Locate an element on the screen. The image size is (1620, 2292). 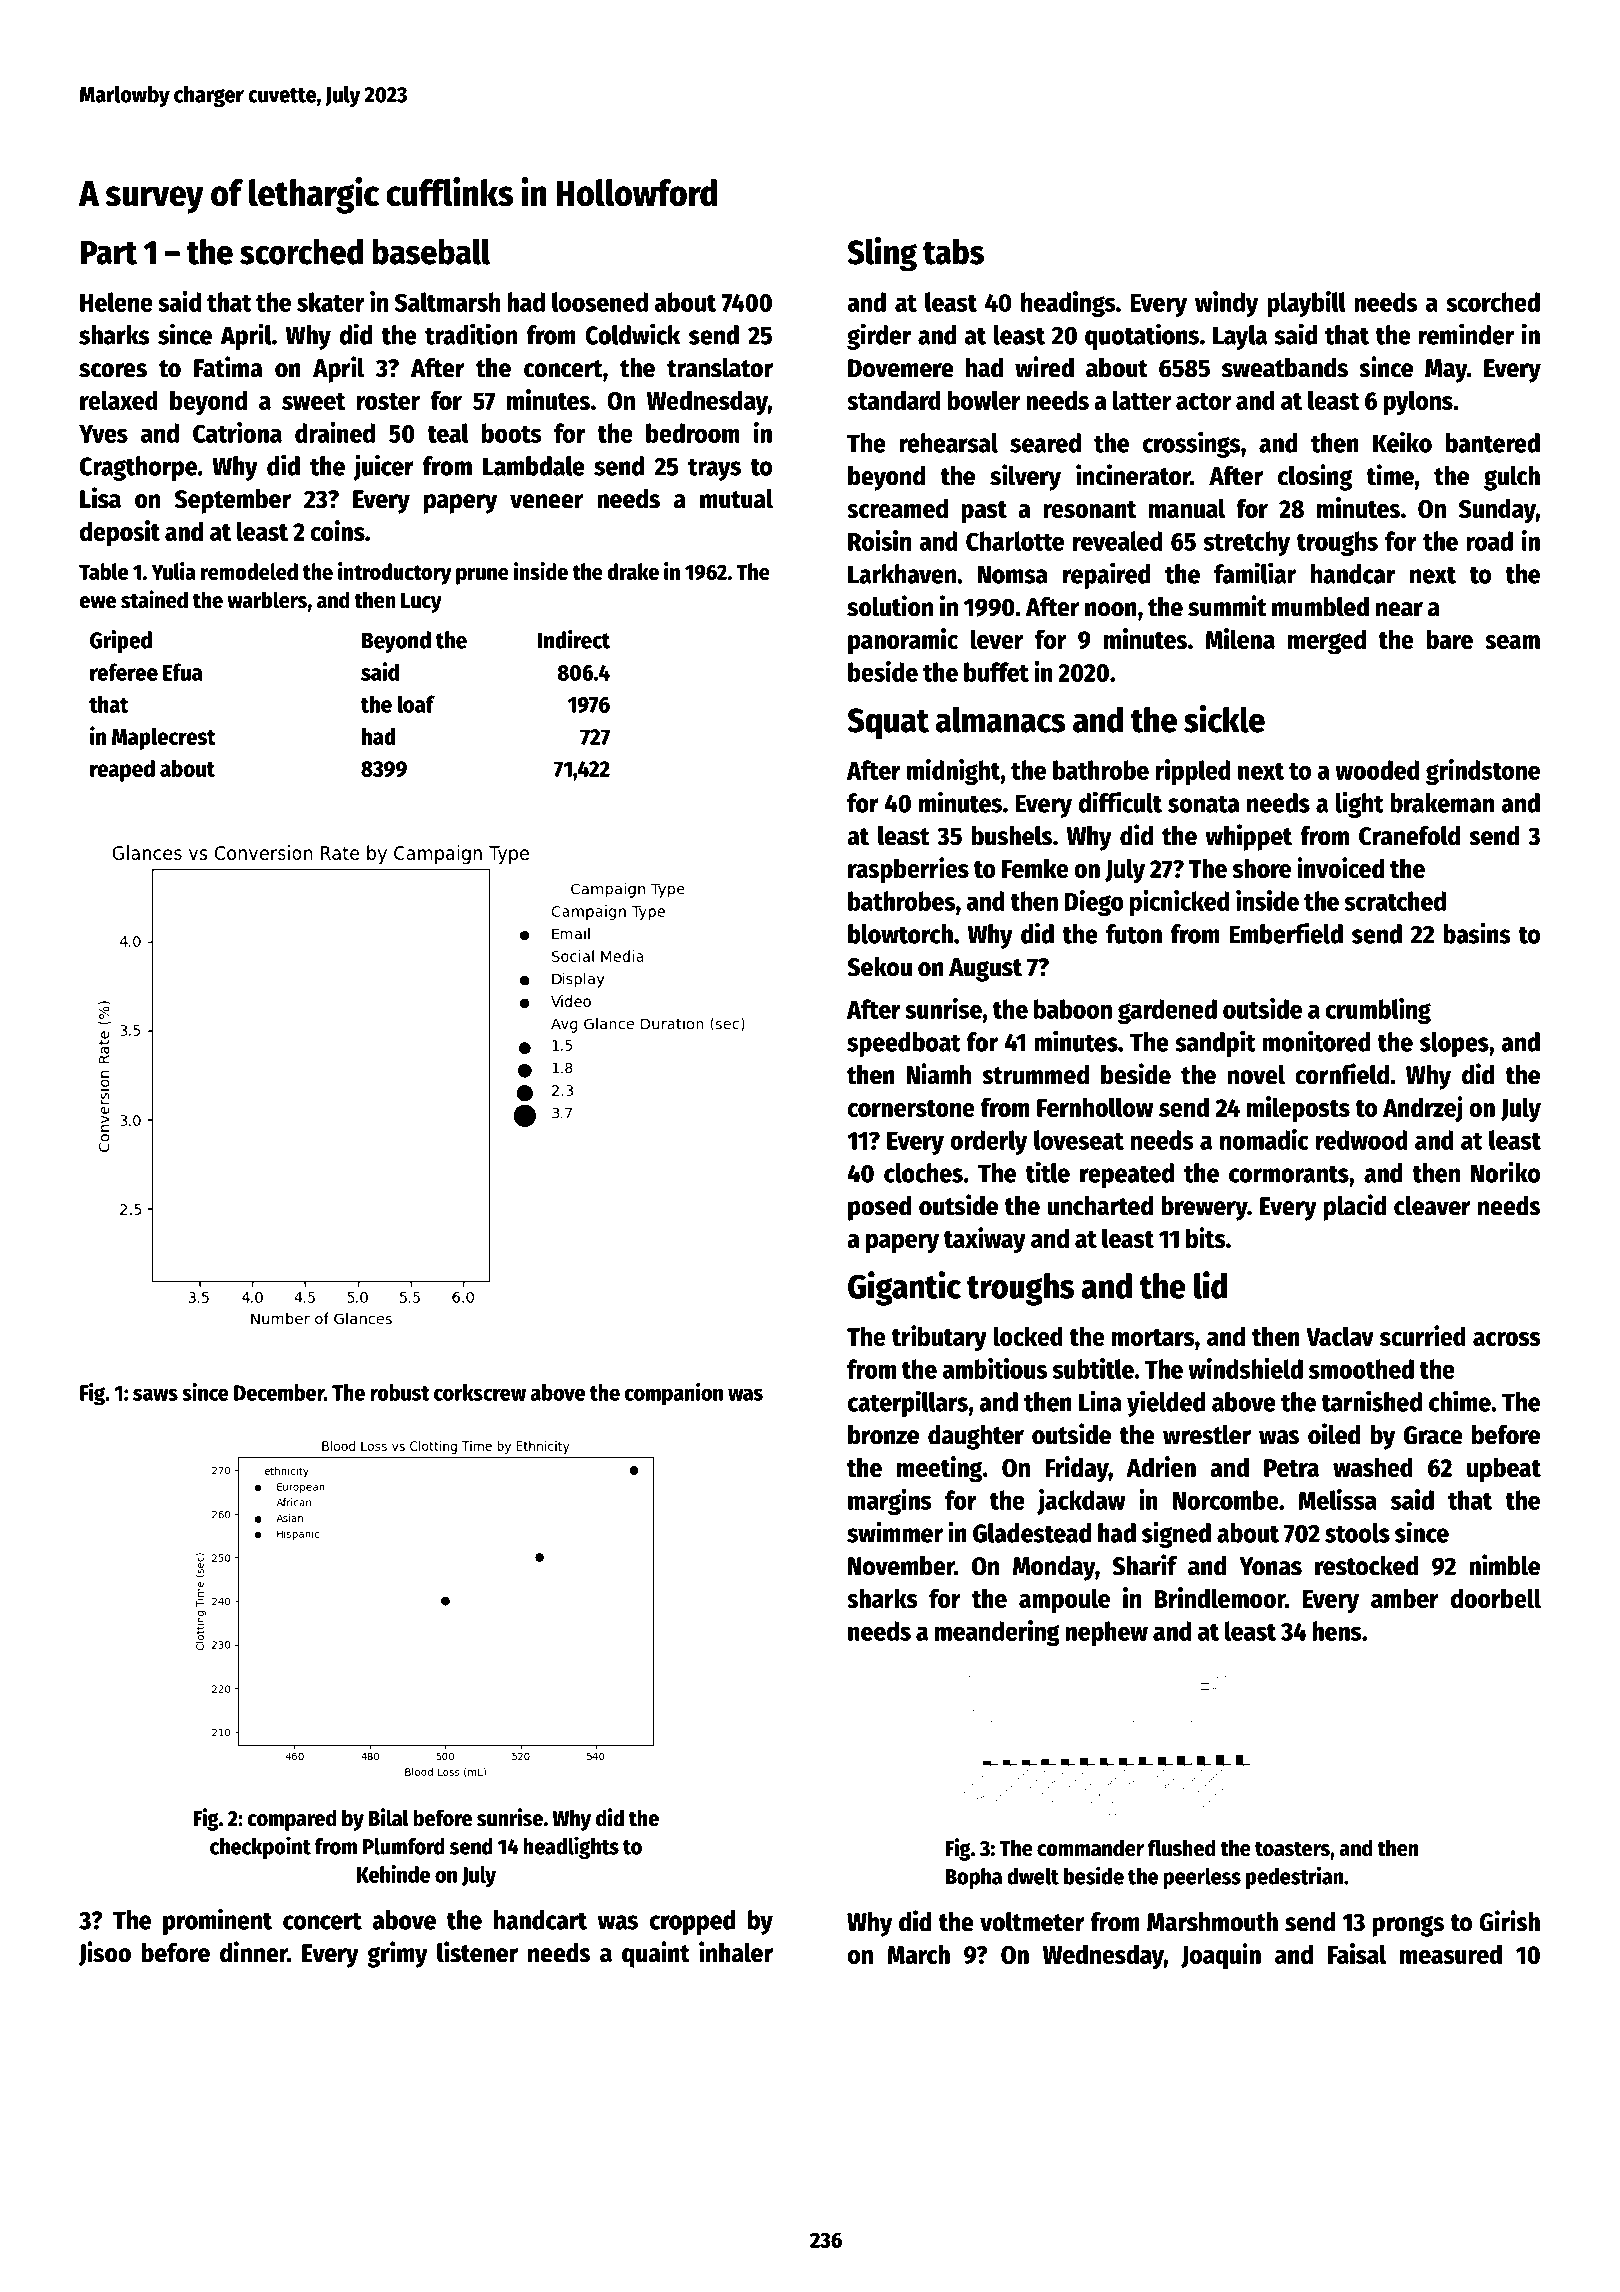
compared is located at coordinates (292, 1820).
